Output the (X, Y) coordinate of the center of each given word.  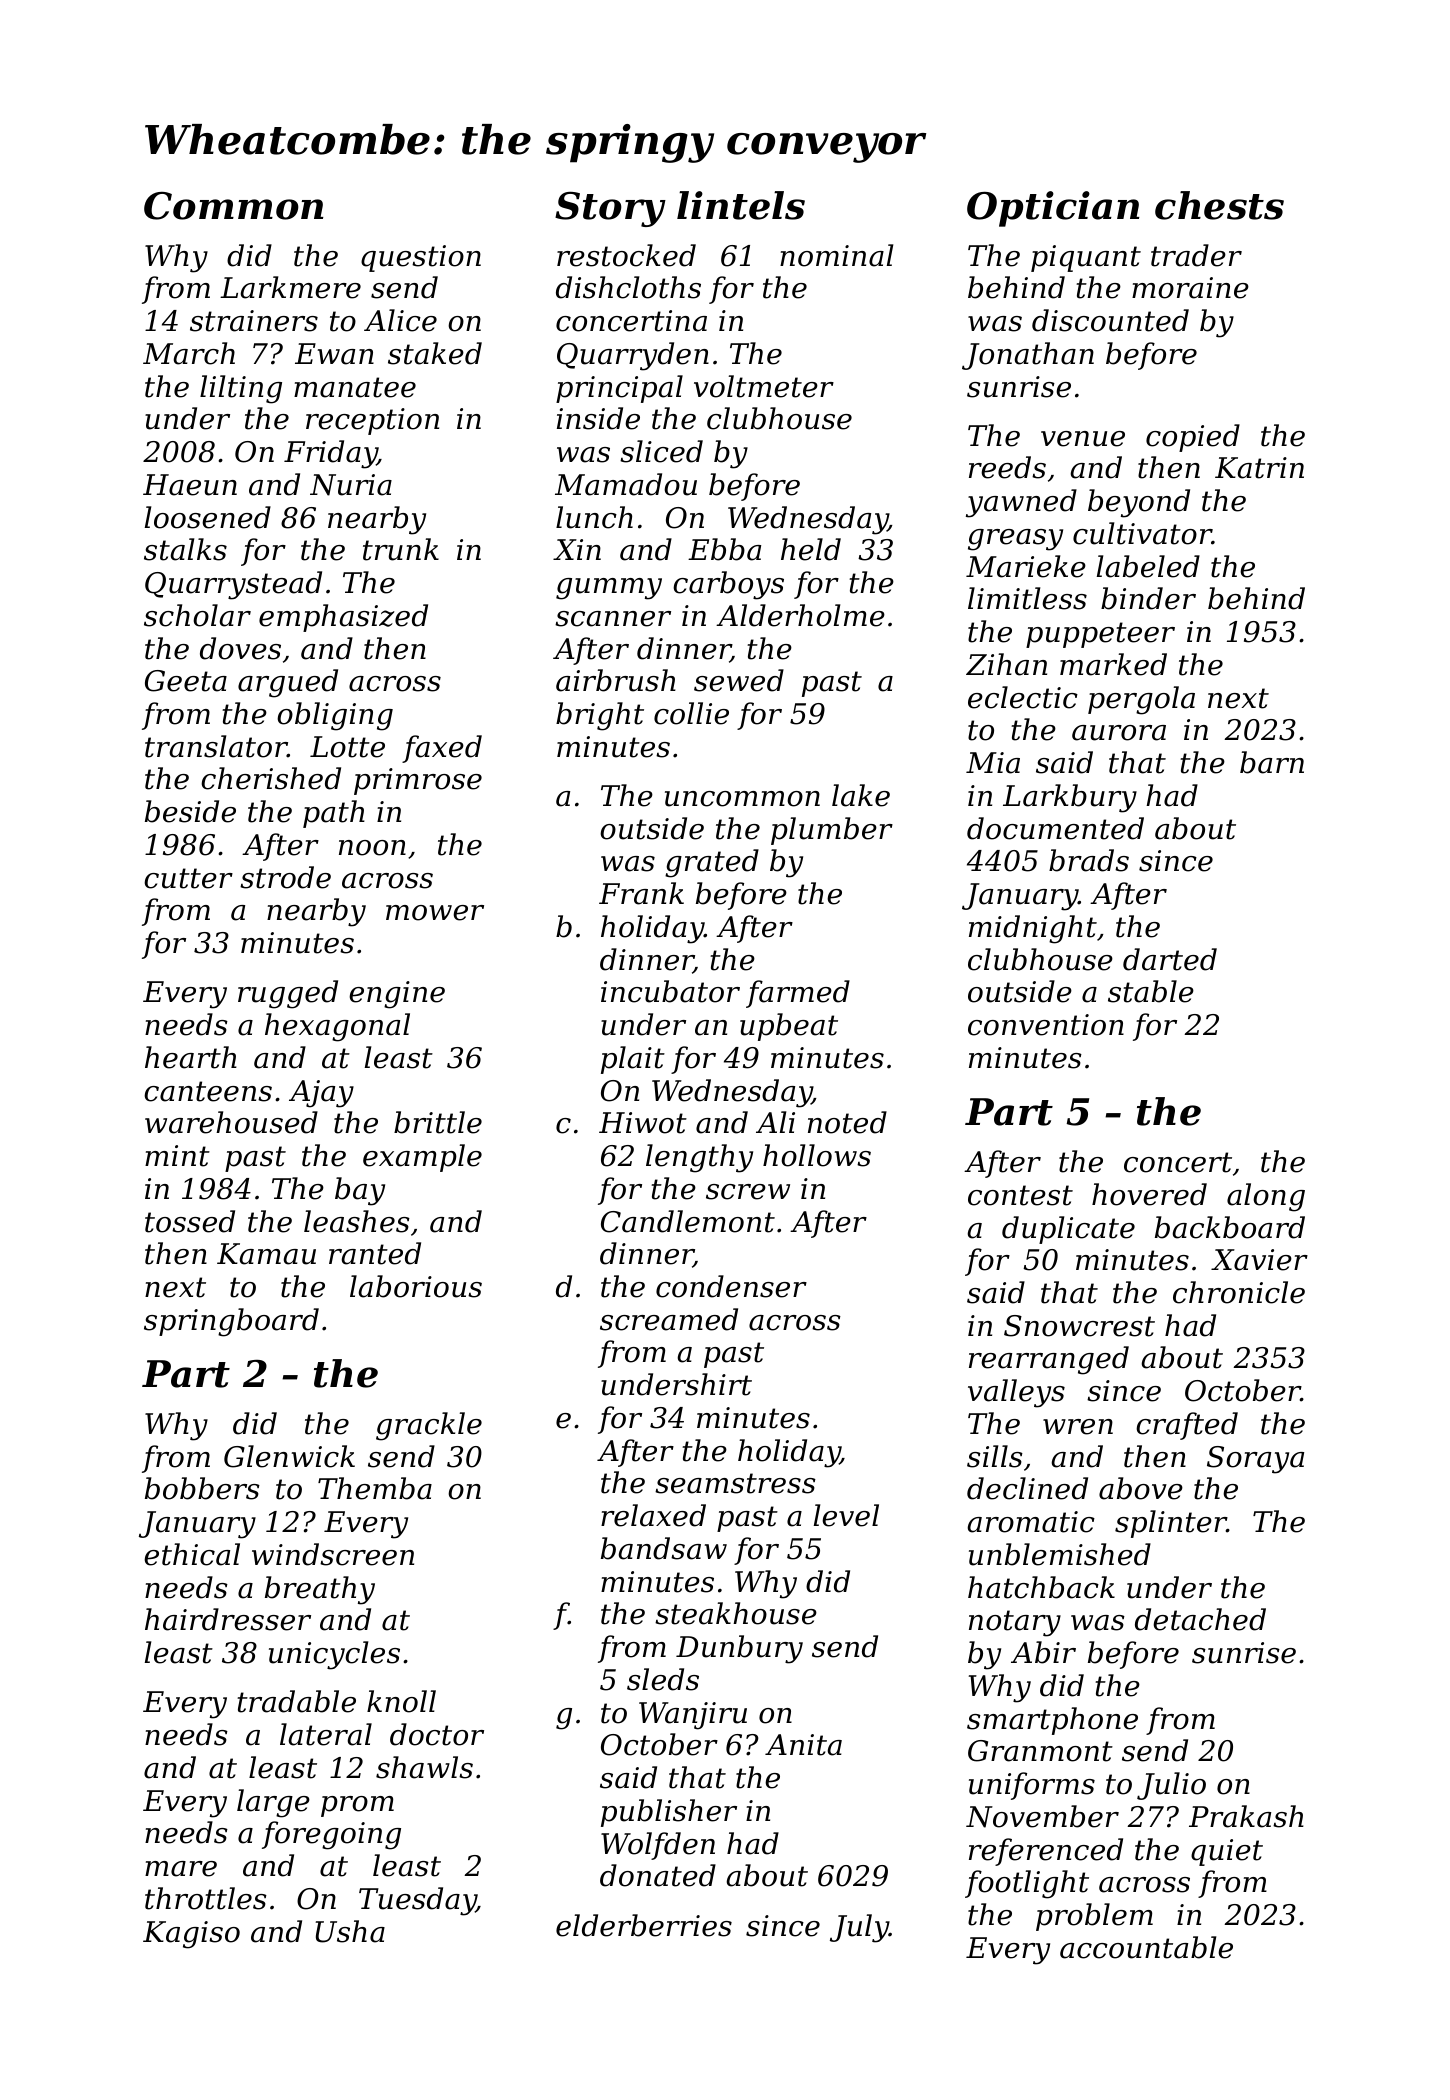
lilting (241, 389)
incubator (670, 991)
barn (1272, 762)
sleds (663, 1679)
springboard (231, 1322)
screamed (669, 1319)
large (273, 1803)
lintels (741, 205)
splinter (1171, 1524)
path (334, 814)
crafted (1187, 1426)
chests (1219, 205)
